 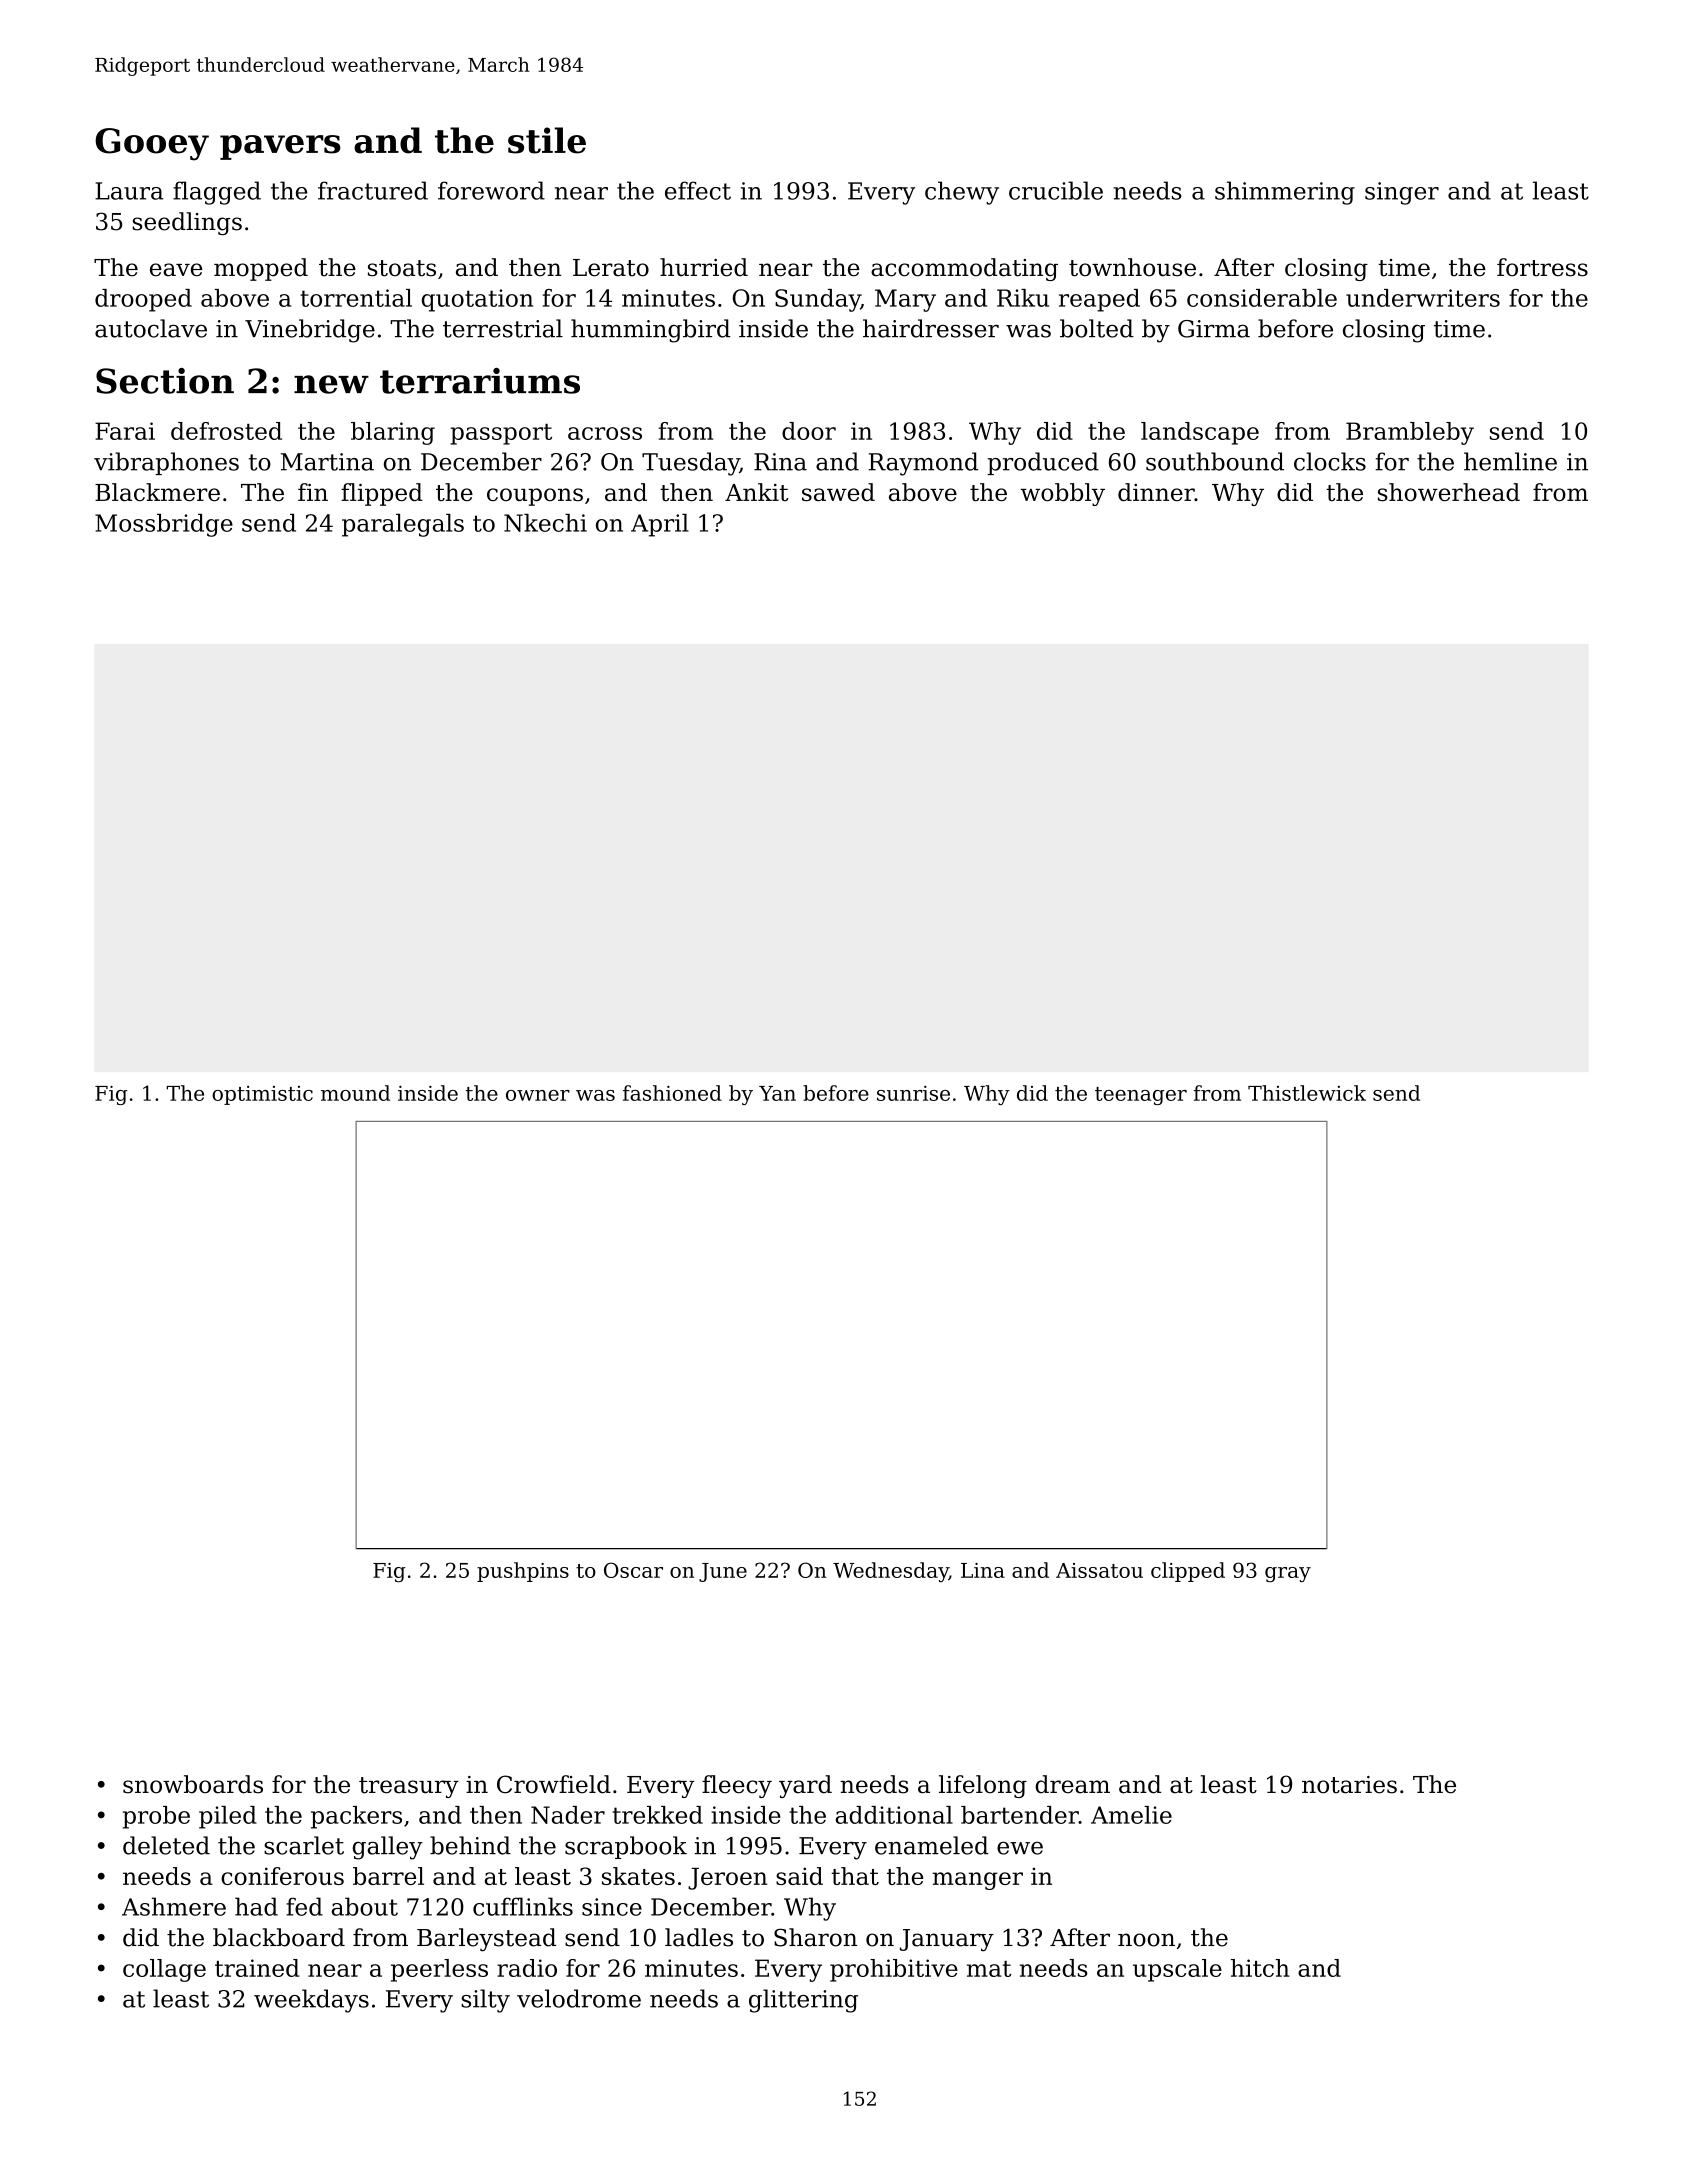 I want to click on notaries, so click(x=1349, y=1785).
